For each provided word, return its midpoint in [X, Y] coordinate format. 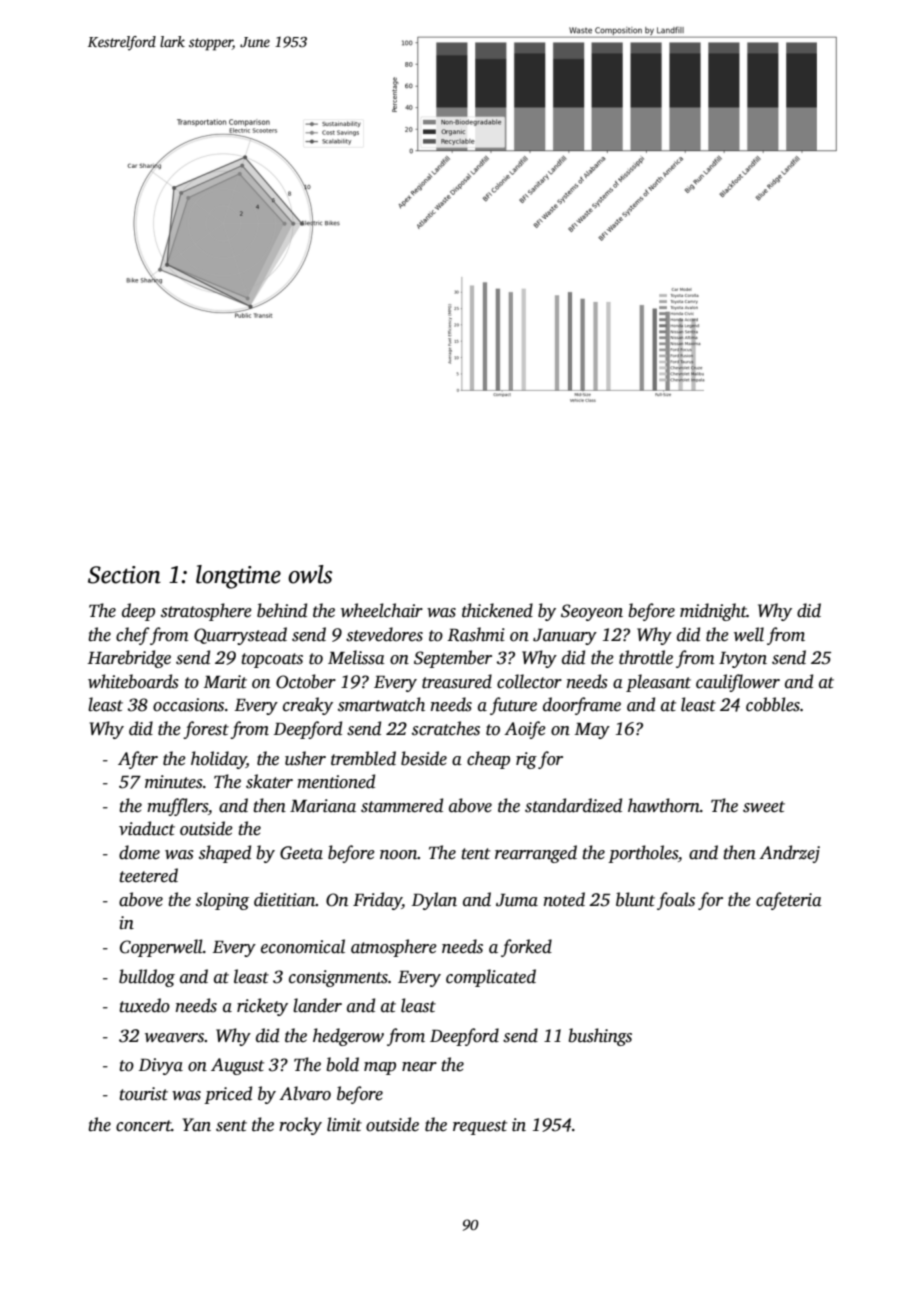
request [480, 1127]
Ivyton [743, 660]
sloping [222, 901]
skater [269, 781]
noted [564, 899]
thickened [497, 610]
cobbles [773, 704]
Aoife [525, 730]
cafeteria [789, 901]
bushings [600, 1037]
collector [529, 681]
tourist [143, 1094]
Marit [225, 682]
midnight [713, 612]
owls [310, 574]
